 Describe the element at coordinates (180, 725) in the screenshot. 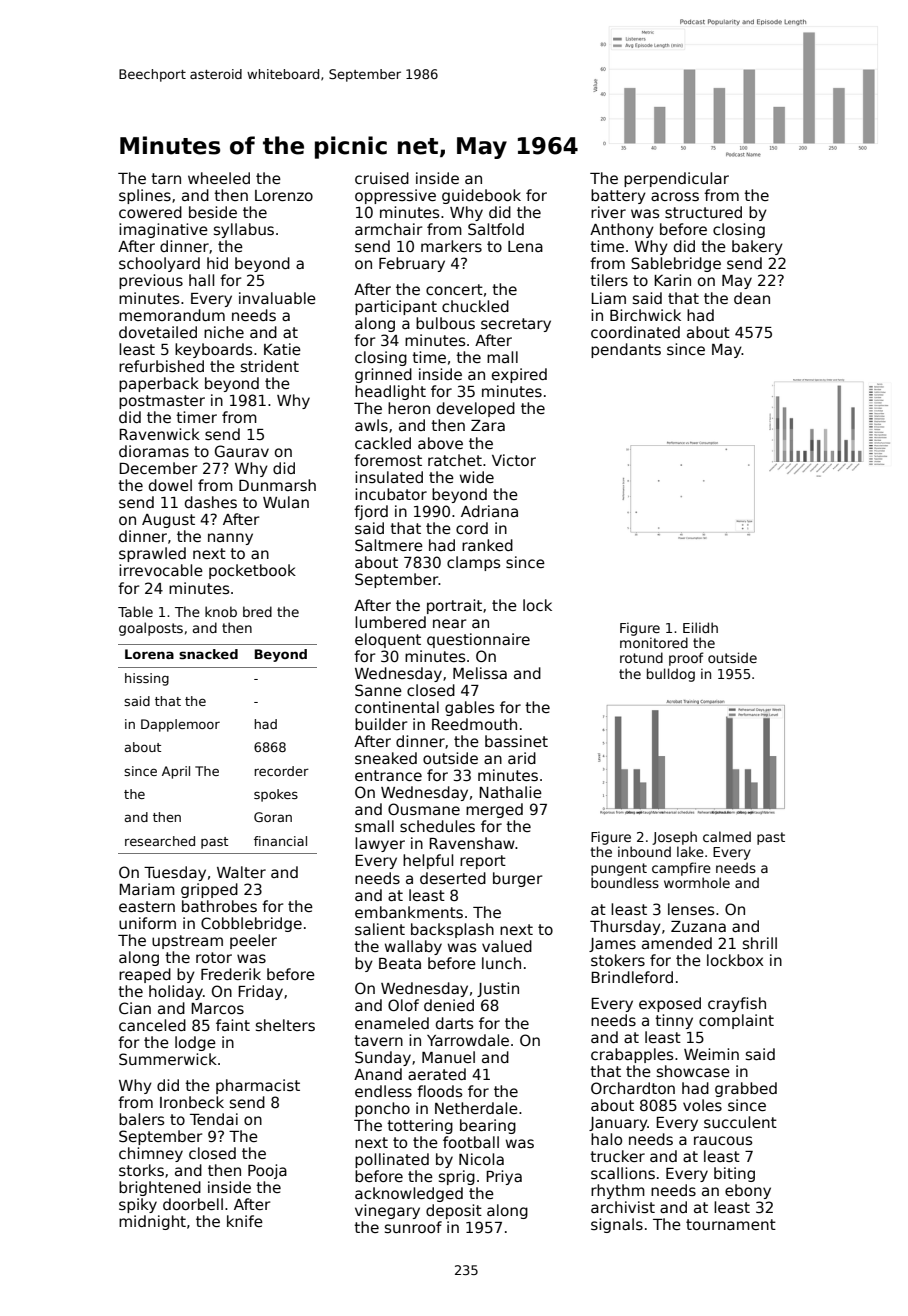

I see `Dapplemoor` at that location.
